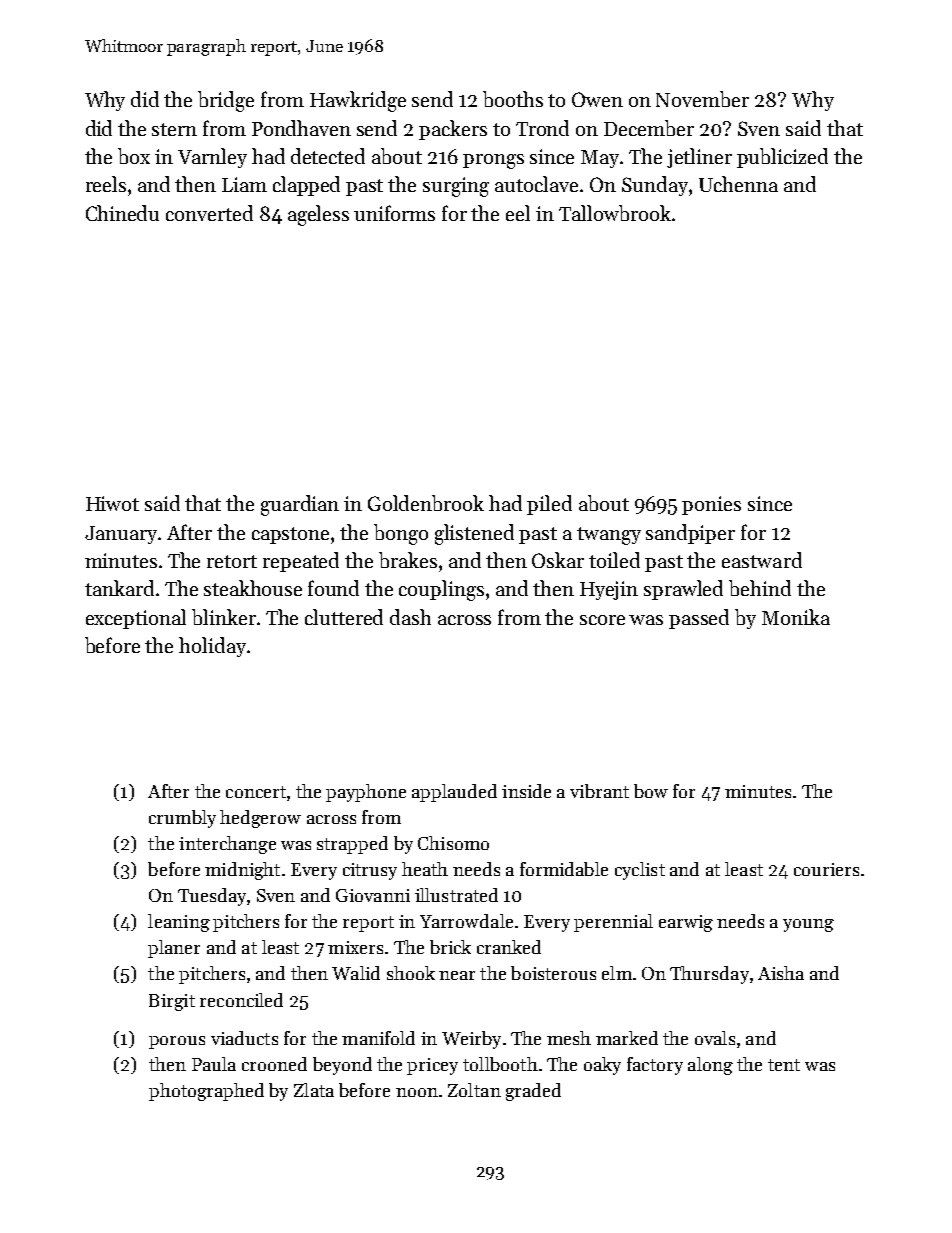  Describe the element at coordinates (564, 869) in the document. I see `formidable` at that location.
